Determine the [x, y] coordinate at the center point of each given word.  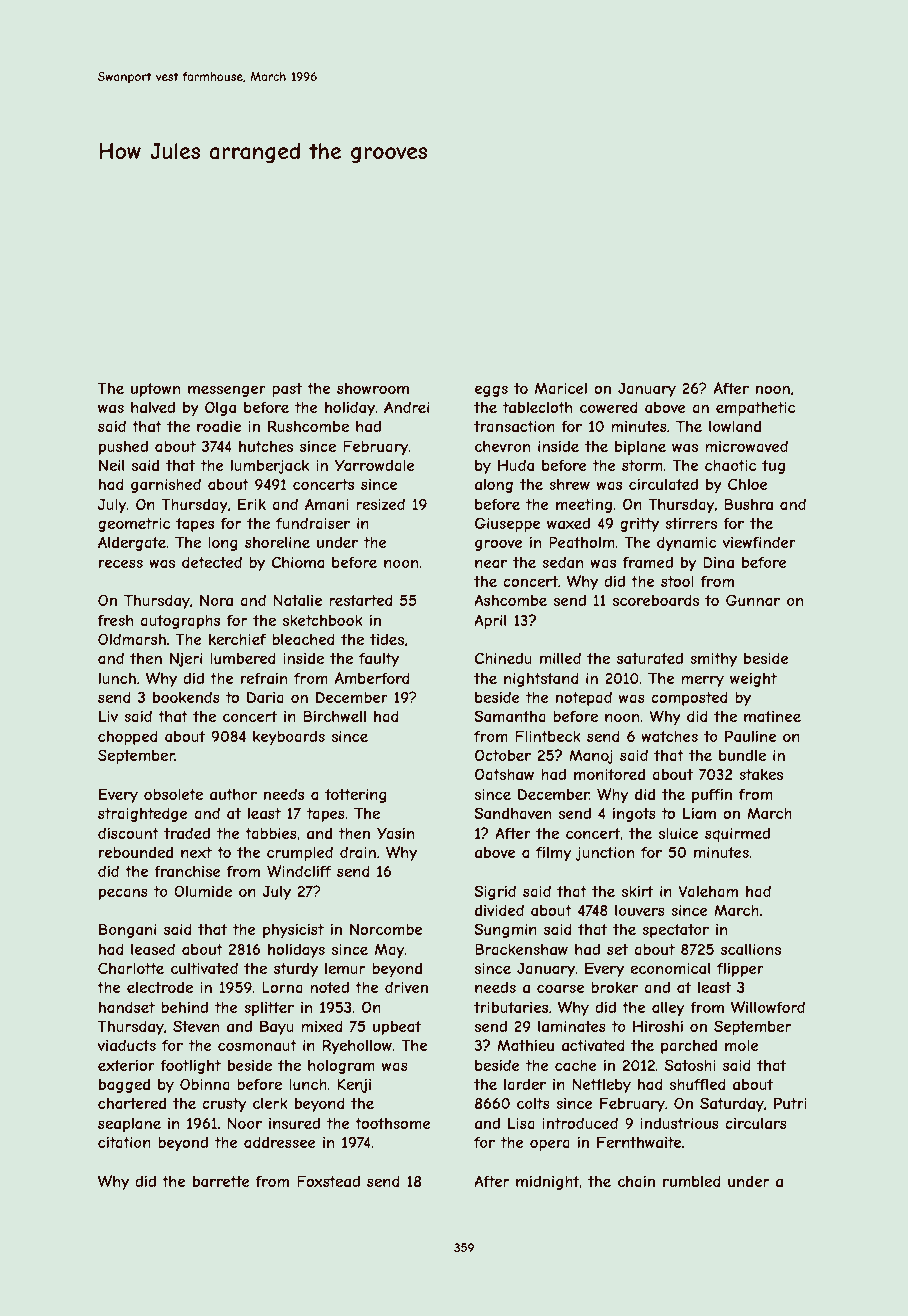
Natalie [298, 600]
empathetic [755, 409]
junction [605, 853]
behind [184, 1007]
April [490, 621]
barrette [221, 1181]
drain [358, 852]
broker [614, 987]
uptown [155, 390]
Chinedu [503, 658]
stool [677, 581]
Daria [265, 697]
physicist [293, 931]
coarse [560, 988]
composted [689, 698]
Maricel [561, 388]
